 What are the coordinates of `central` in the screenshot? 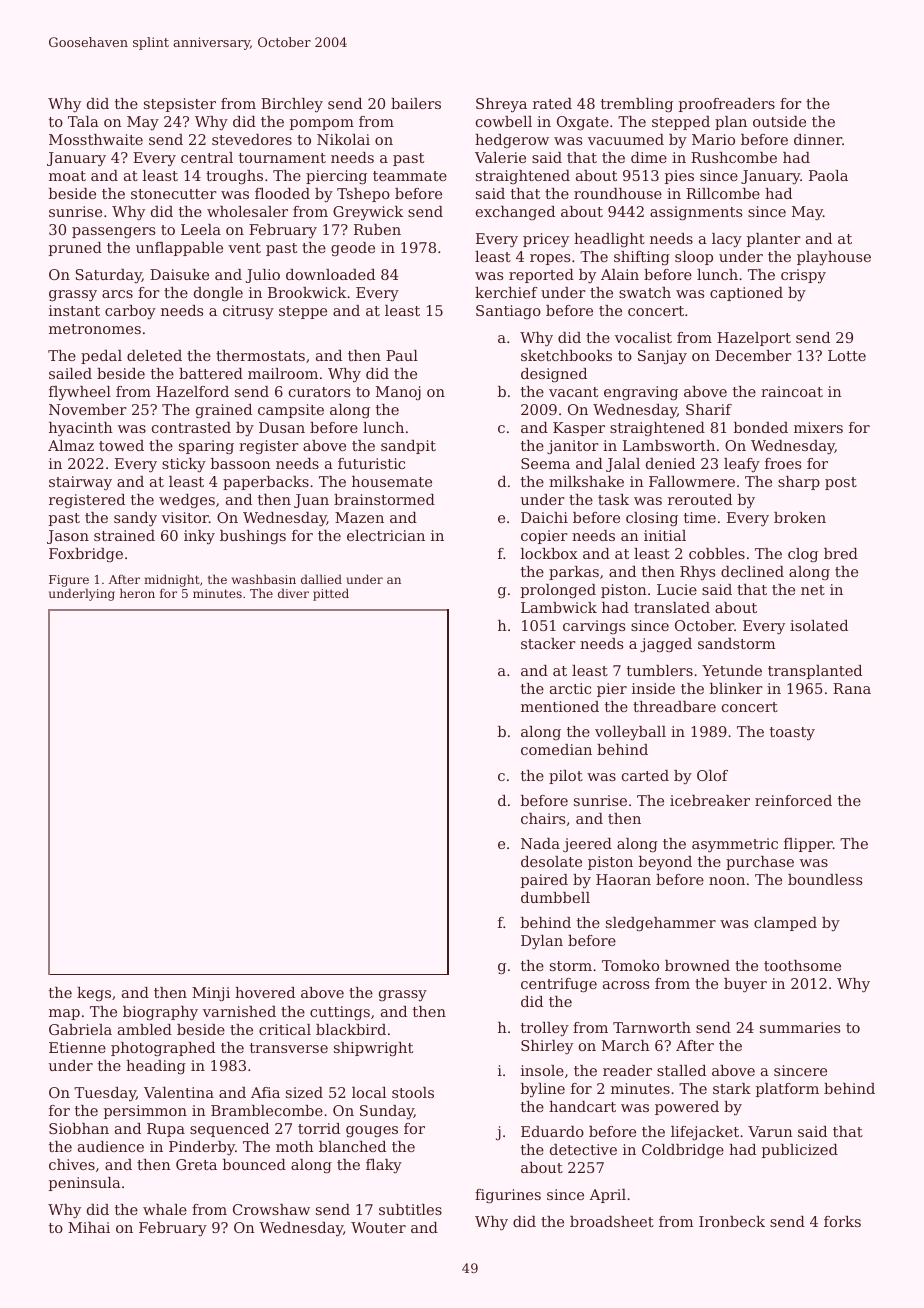 It's located at (207, 157).
